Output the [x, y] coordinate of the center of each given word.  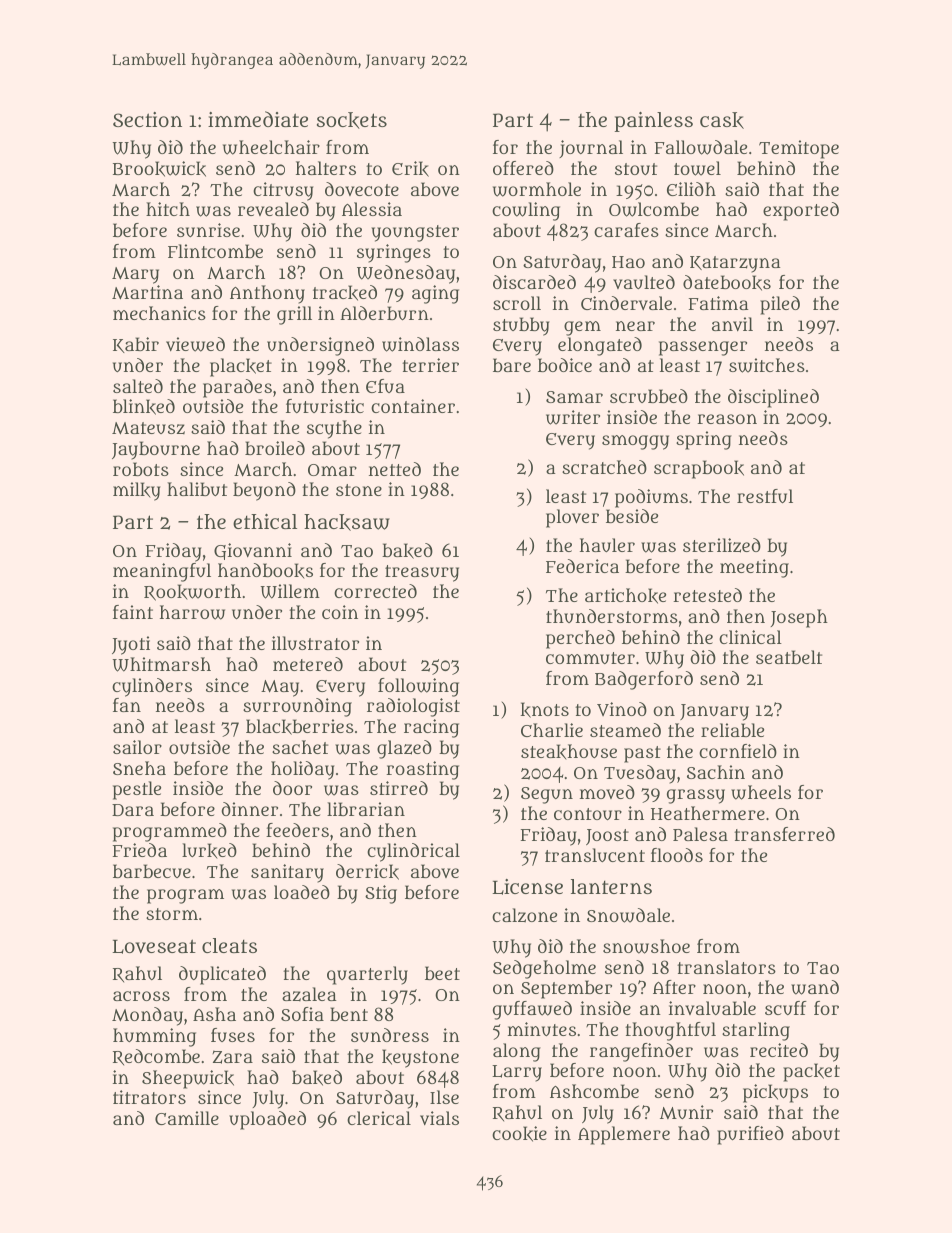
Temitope [799, 149]
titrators [149, 1097]
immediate [258, 119]
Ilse [444, 1097]
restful [765, 496]
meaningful [162, 572]
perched [580, 639]
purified [750, 1135]
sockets [352, 120]
